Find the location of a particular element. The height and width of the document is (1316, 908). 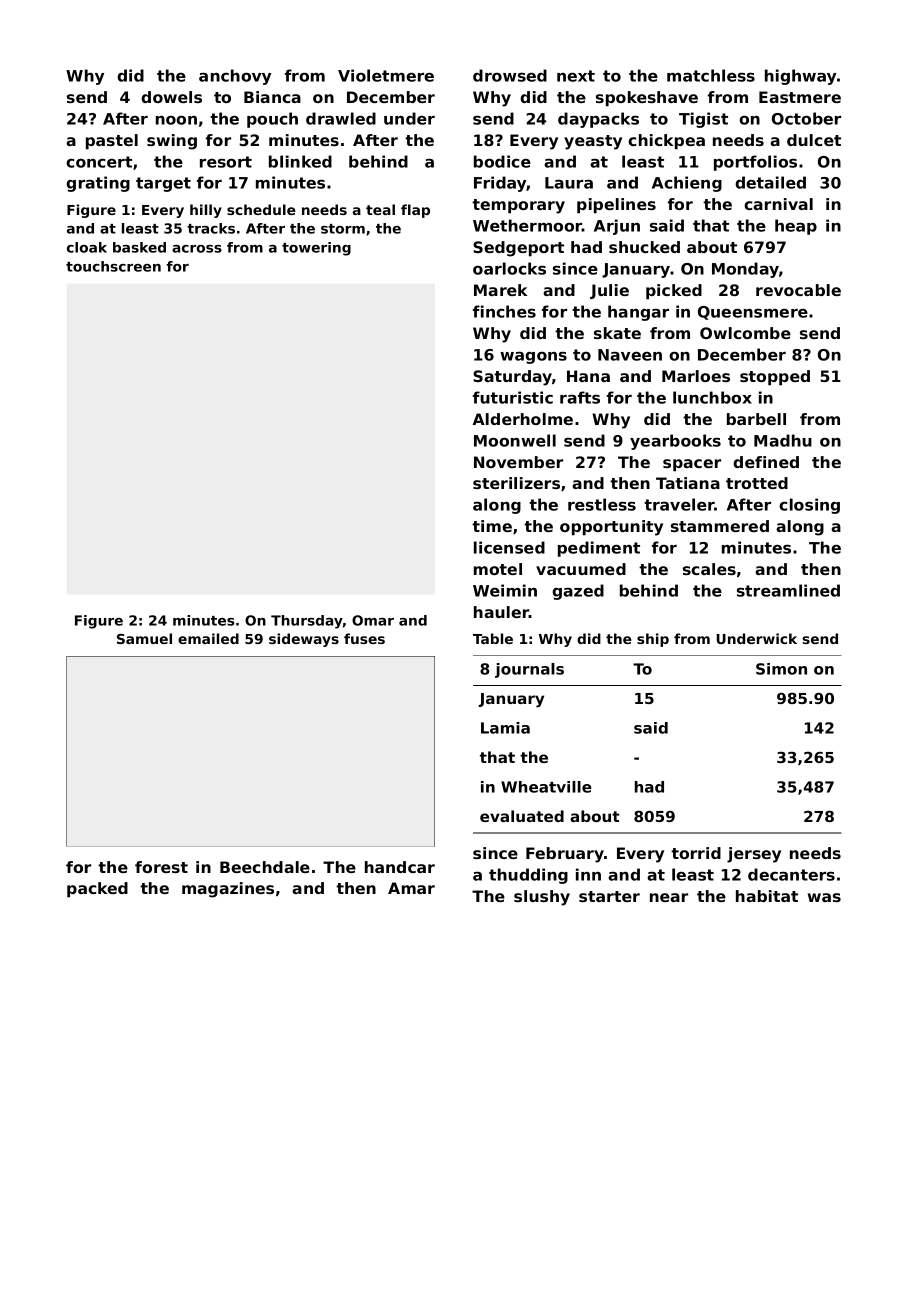

flap is located at coordinates (415, 211).
